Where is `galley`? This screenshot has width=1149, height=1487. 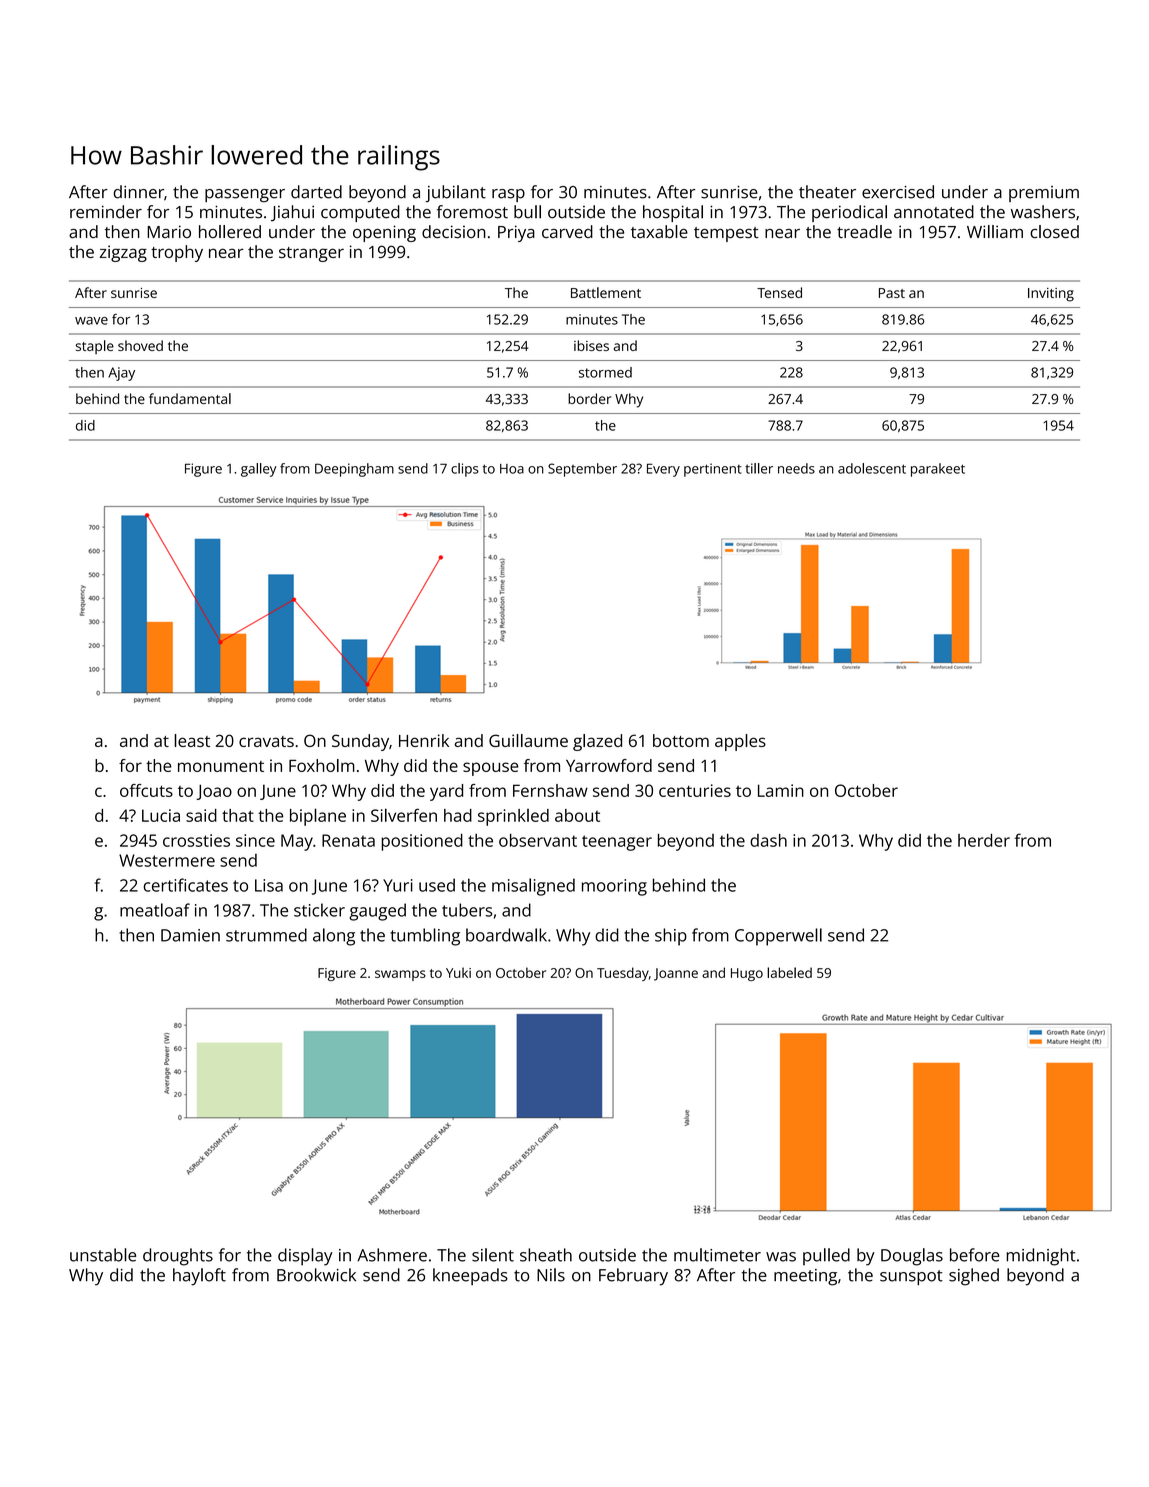 galley is located at coordinates (259, 470).
